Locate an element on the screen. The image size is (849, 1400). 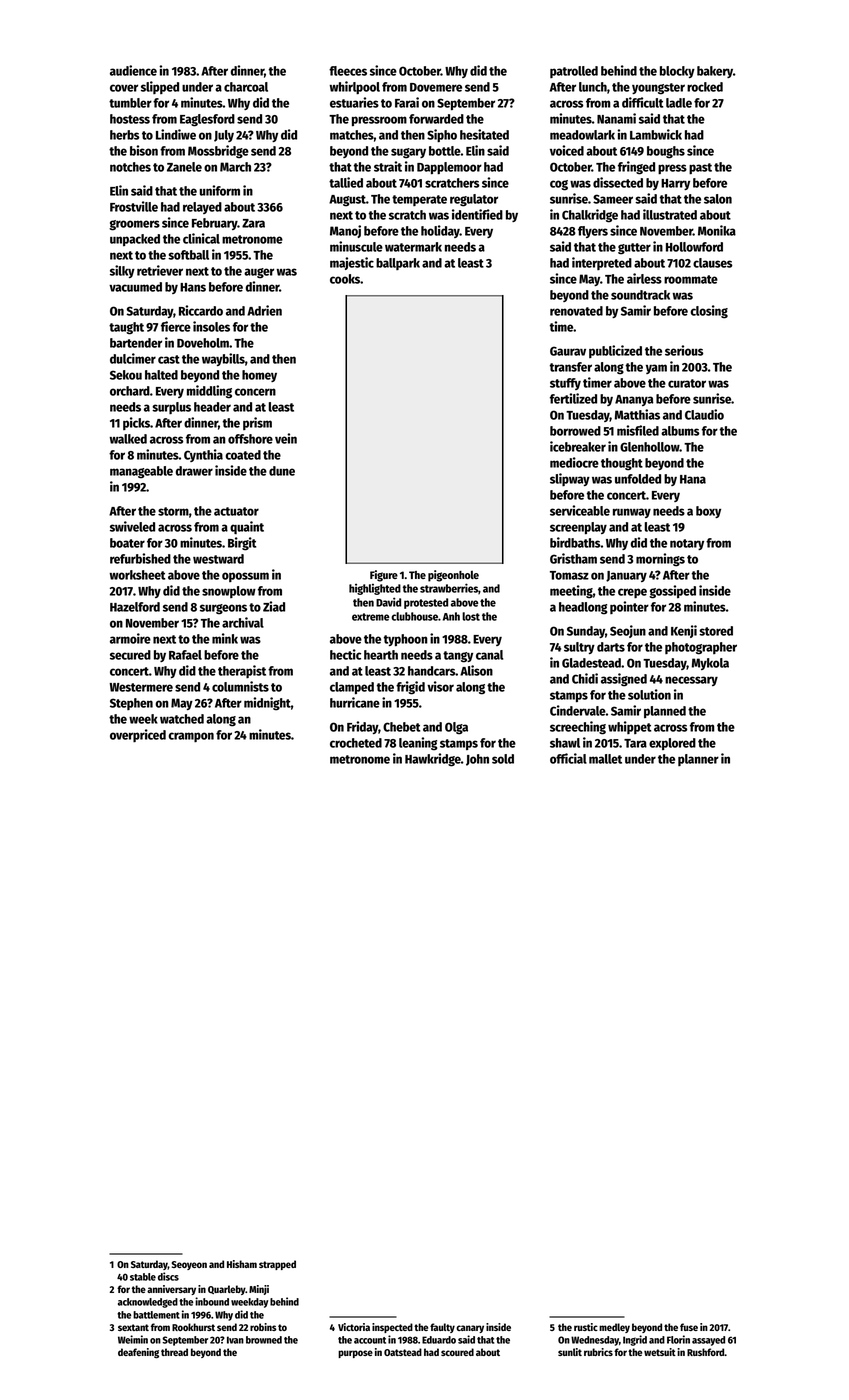
battlement is located at coordinates (156, 1315).
